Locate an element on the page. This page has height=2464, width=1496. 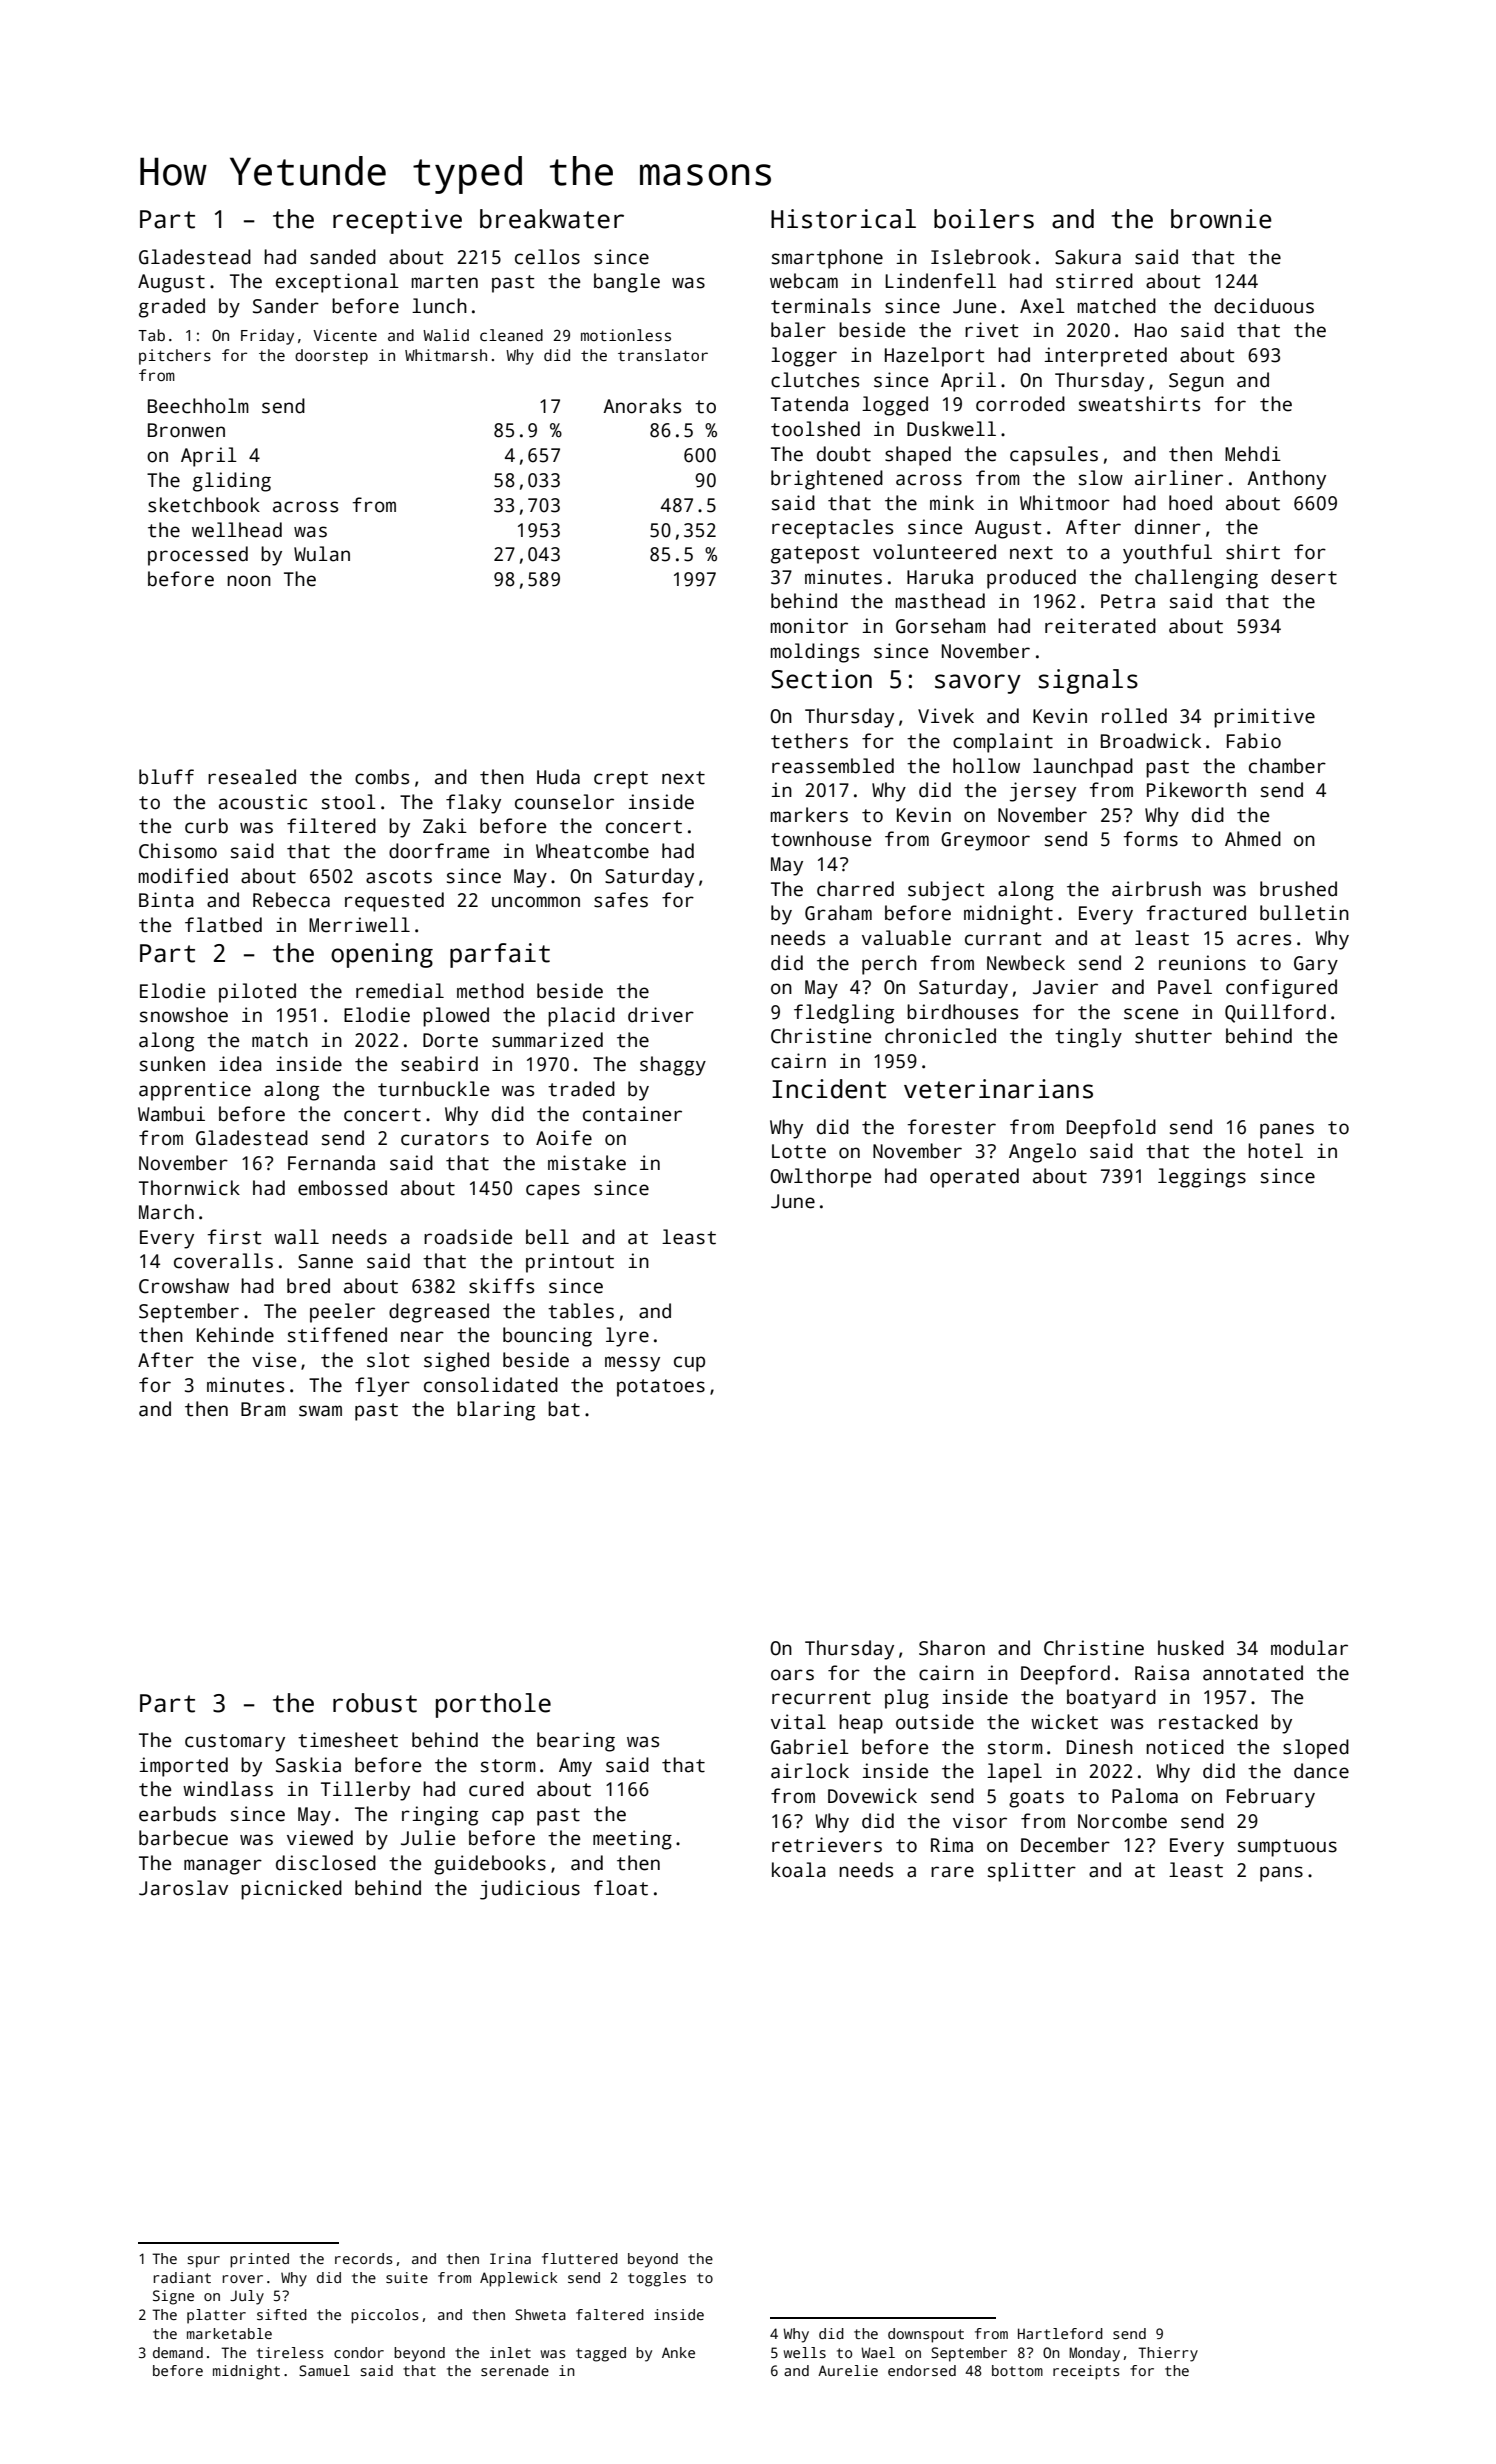
plug is located at coordinates (907, 1699).
